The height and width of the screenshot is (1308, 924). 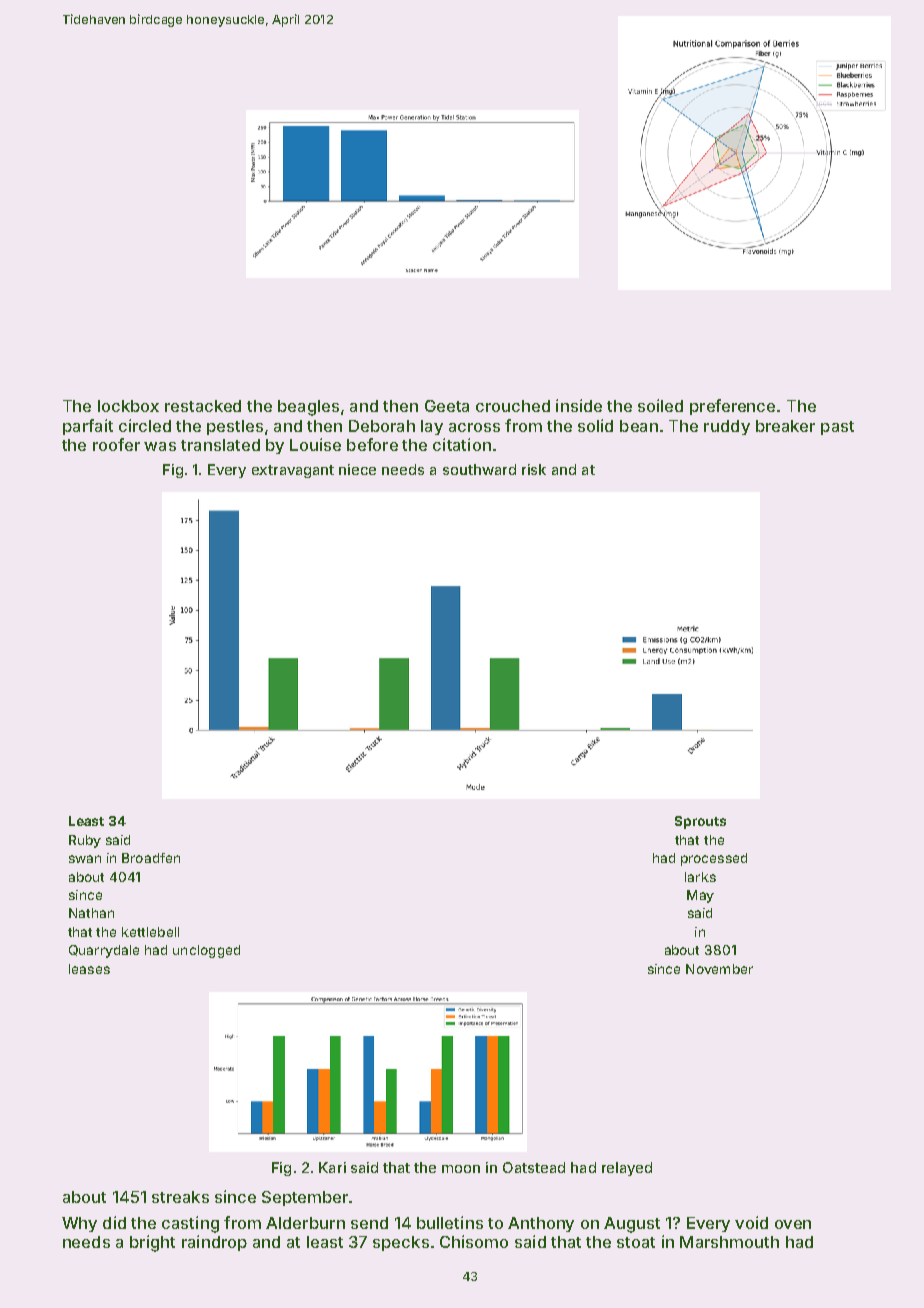 I want to click on unclogged, so click(x=206, y=951).
